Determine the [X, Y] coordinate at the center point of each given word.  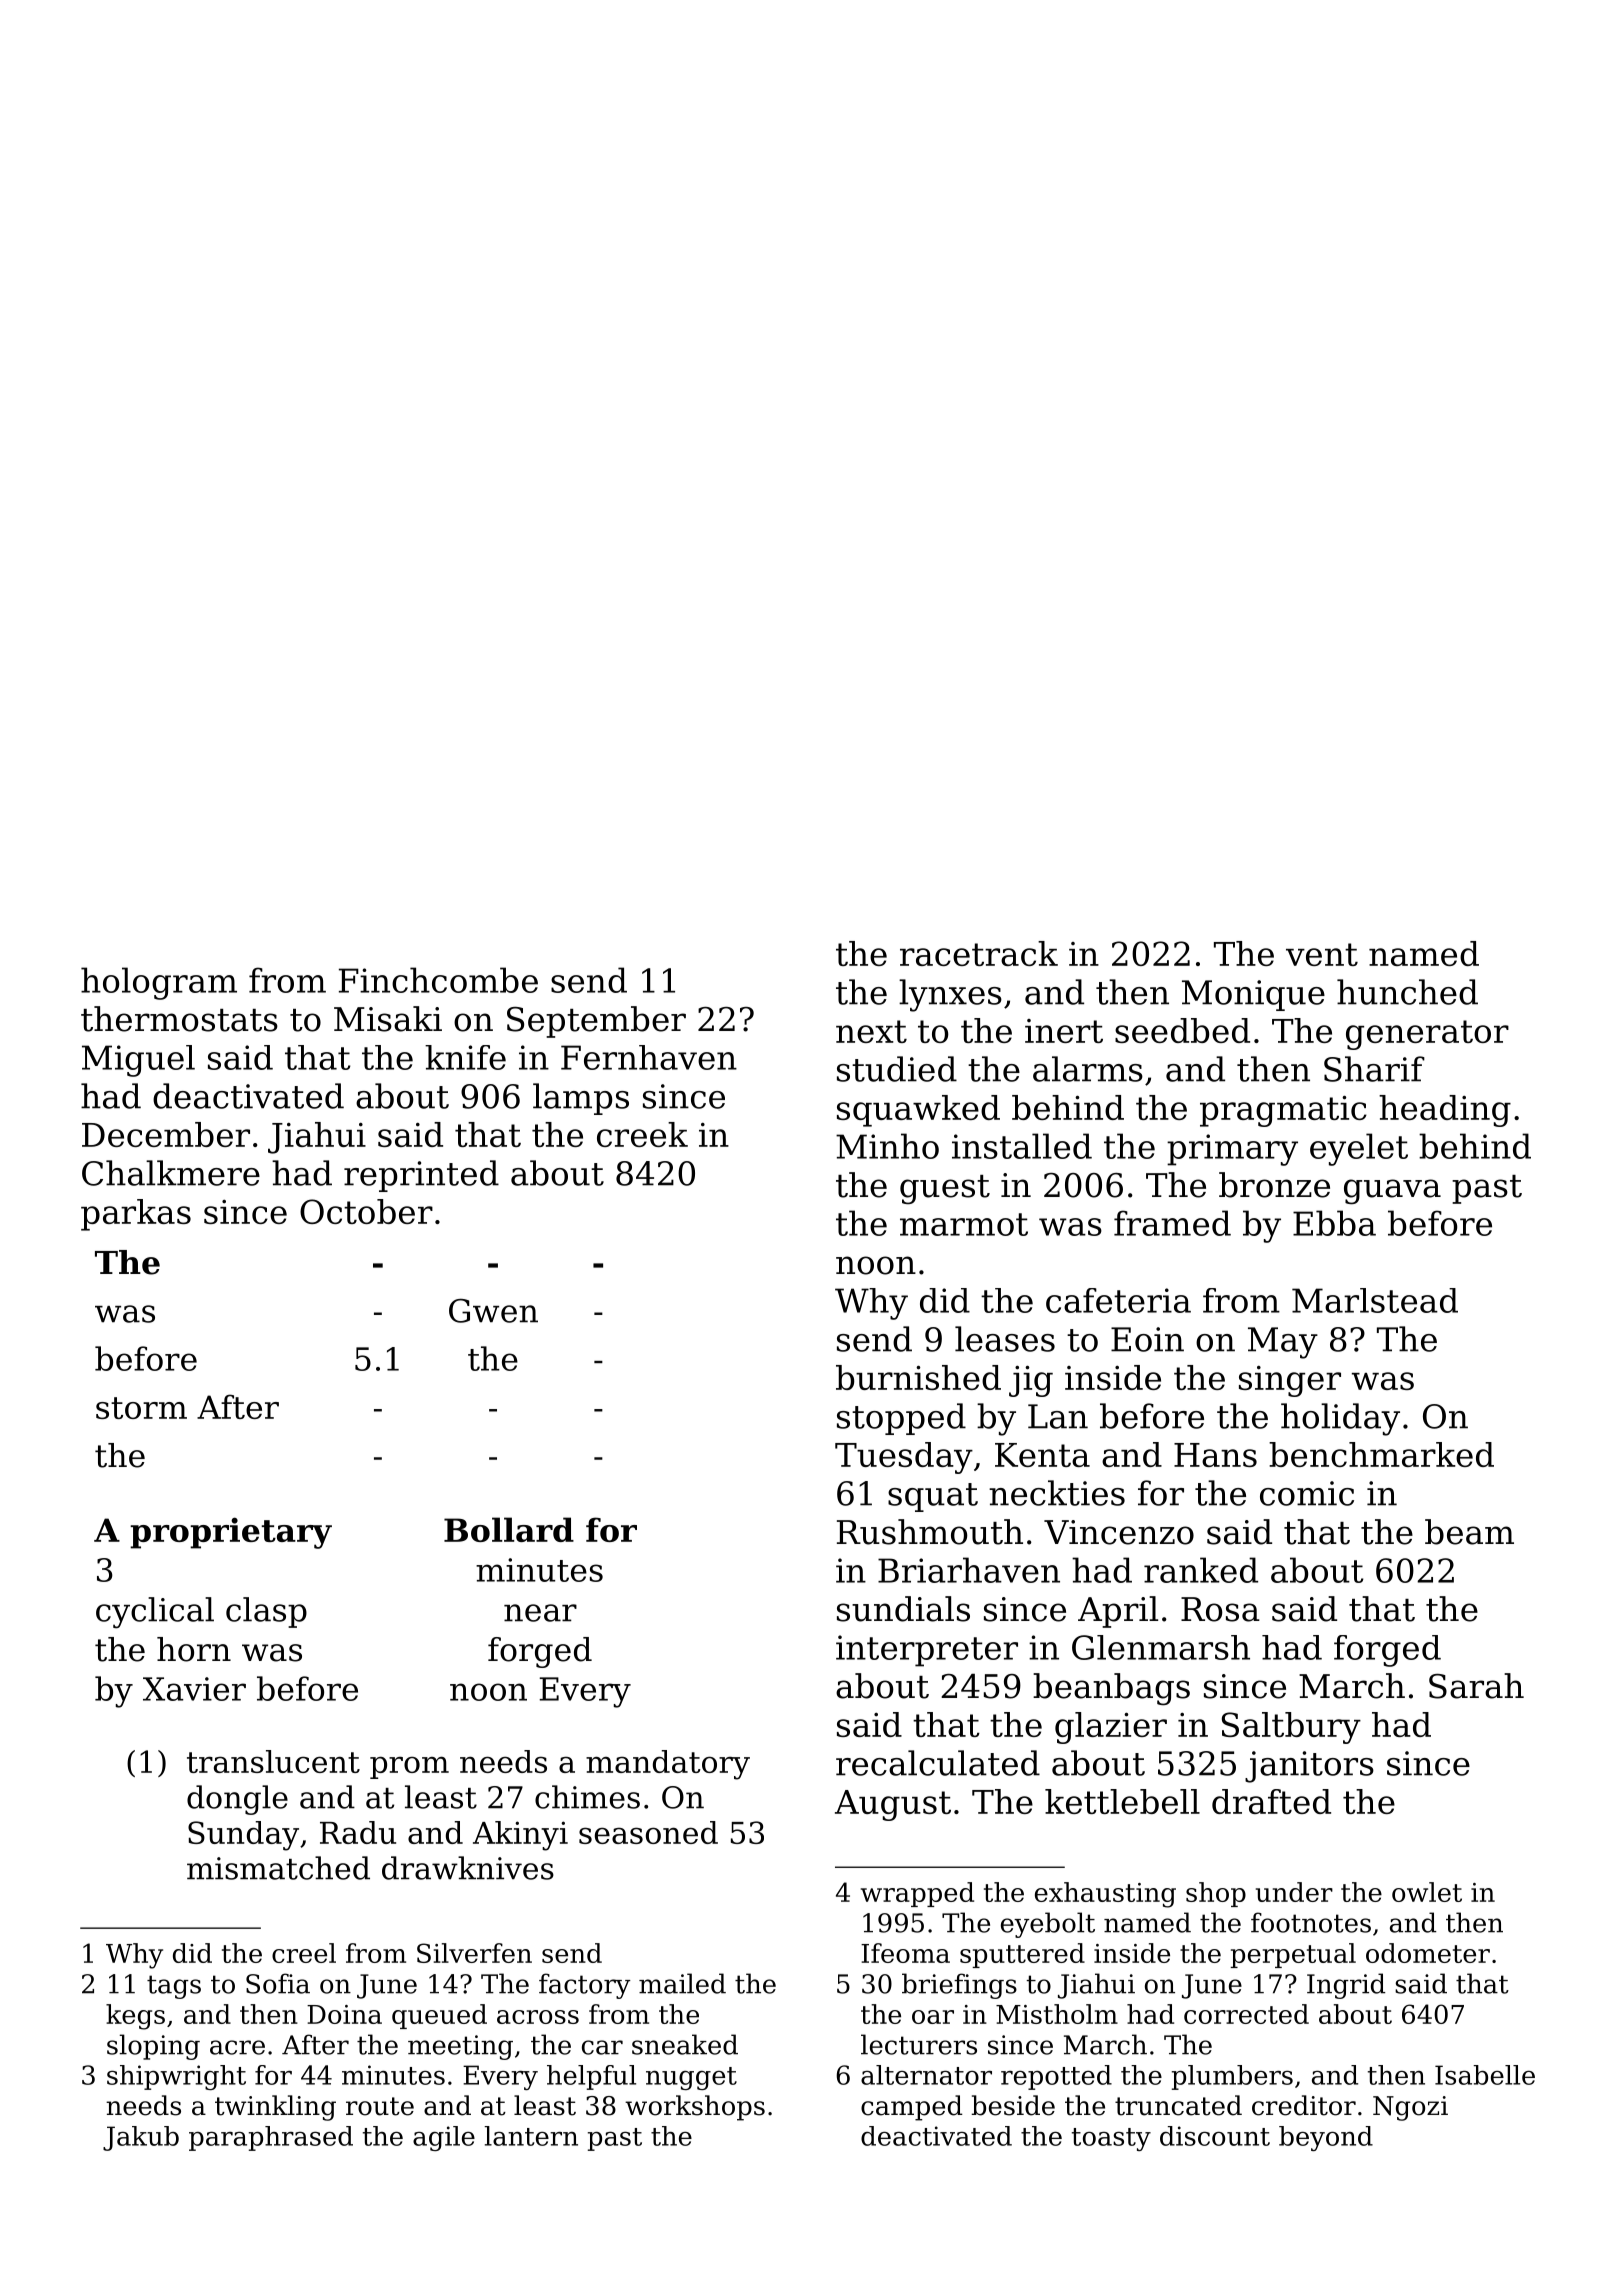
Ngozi [1410, 2108]
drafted [1271, 1801]
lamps [581, 1099]
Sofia [278, 1983]
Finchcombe [438, 980]
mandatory [668, 1765]
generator [1427, 1035]
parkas [136, 1215]
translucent [273, 1761]
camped [912, 2108]
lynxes [950, 995]
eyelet [1359, 1149]
